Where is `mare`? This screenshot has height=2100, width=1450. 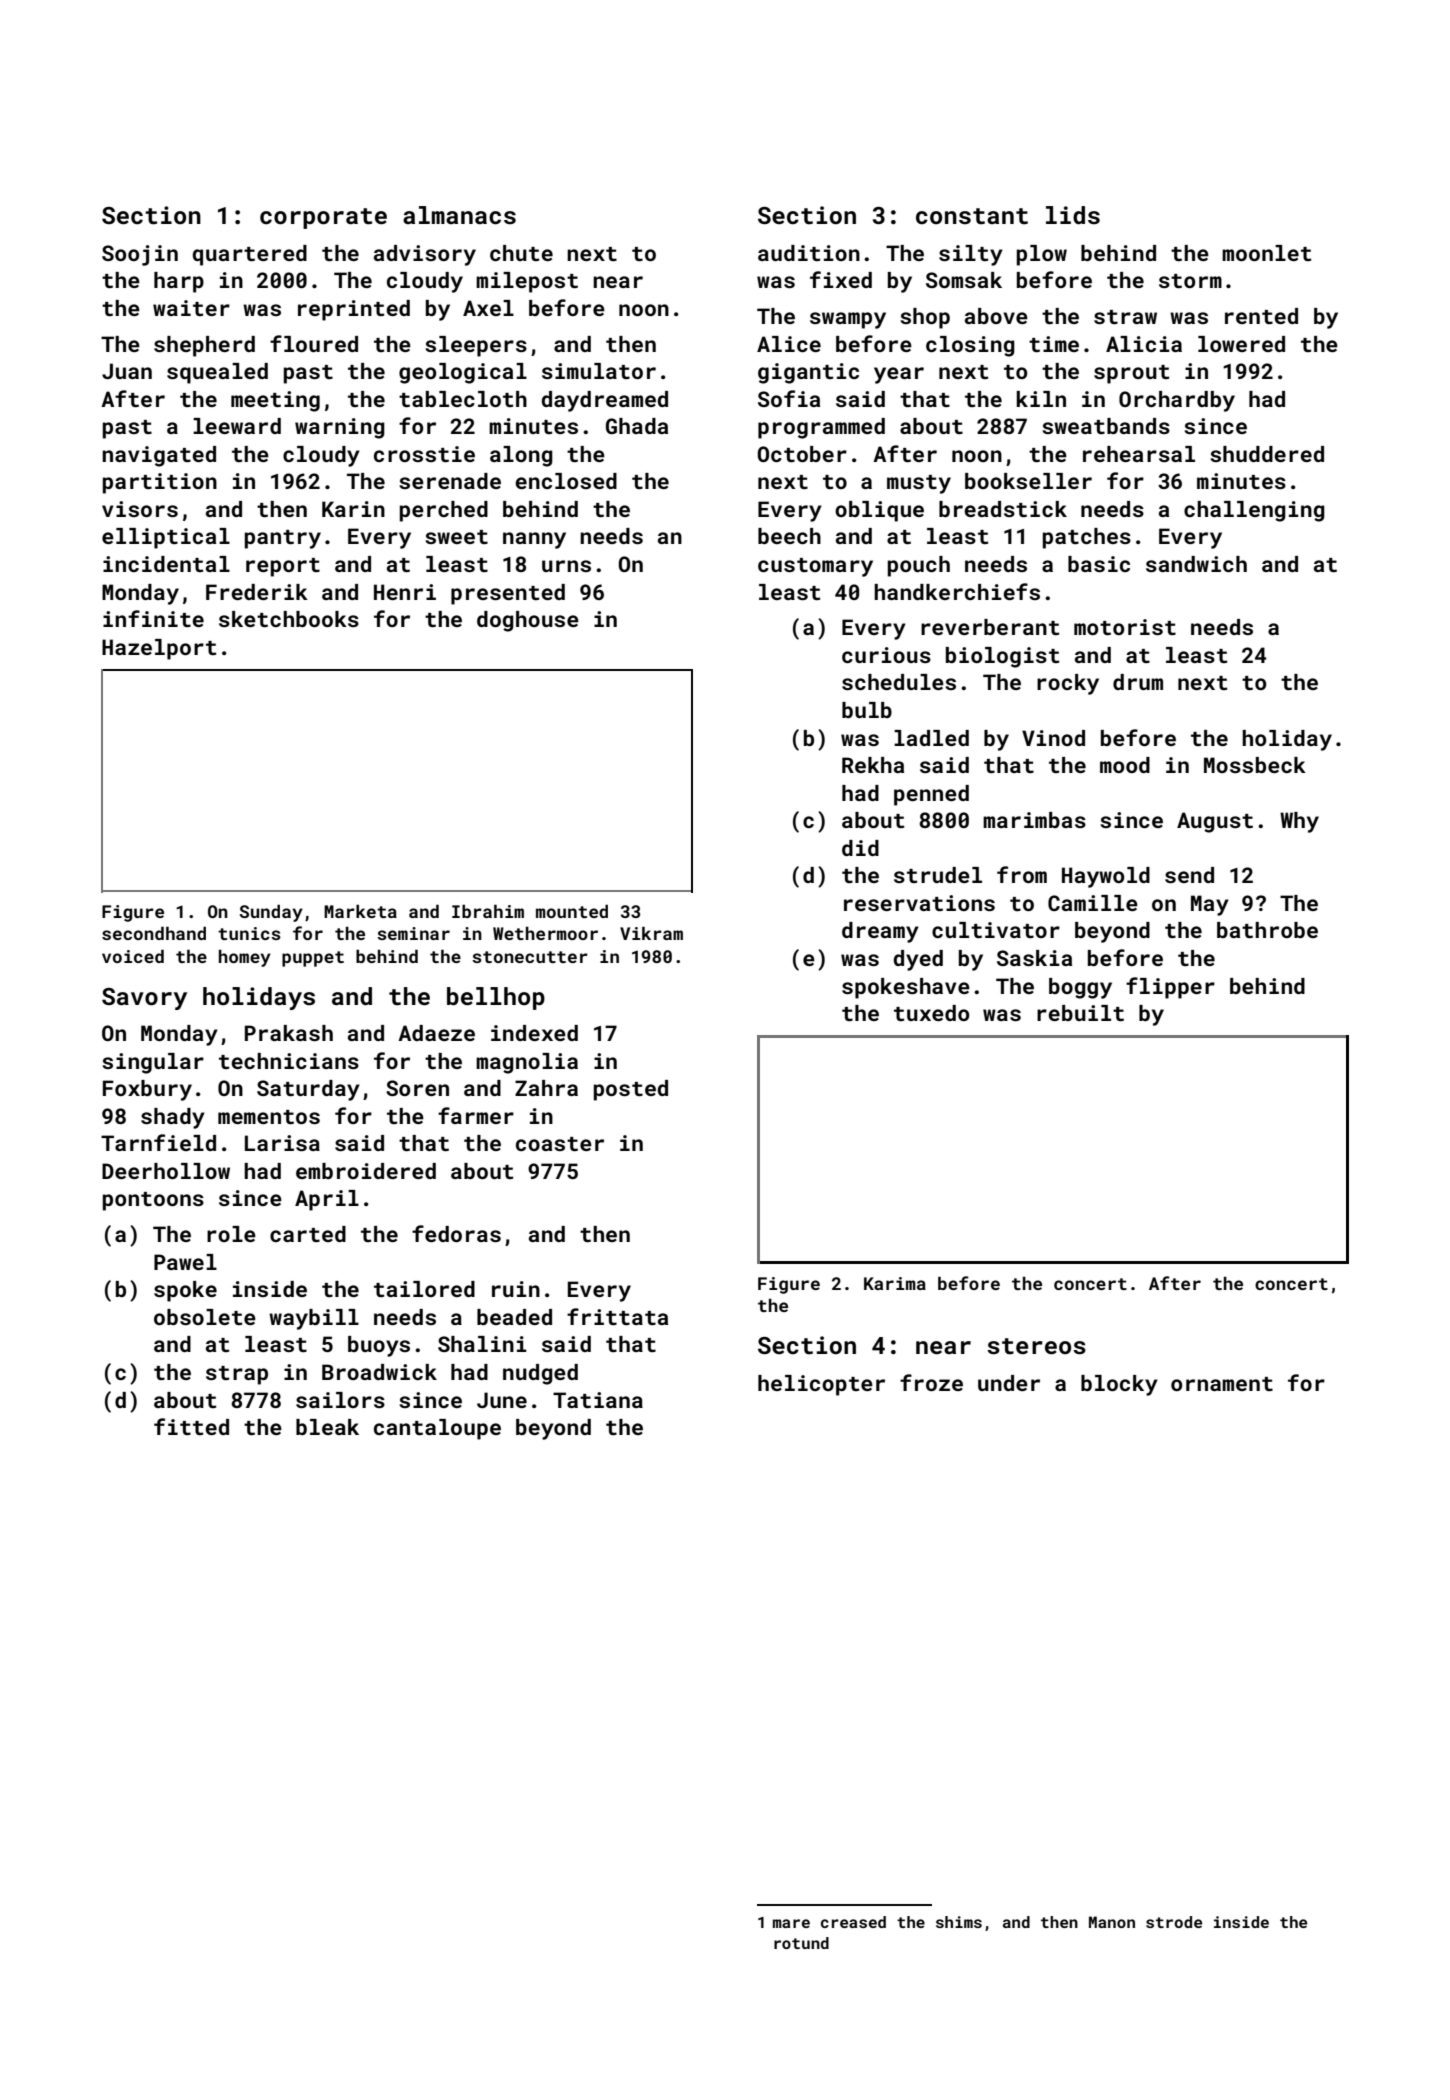 mare is located at coordinates (791, 1923).
